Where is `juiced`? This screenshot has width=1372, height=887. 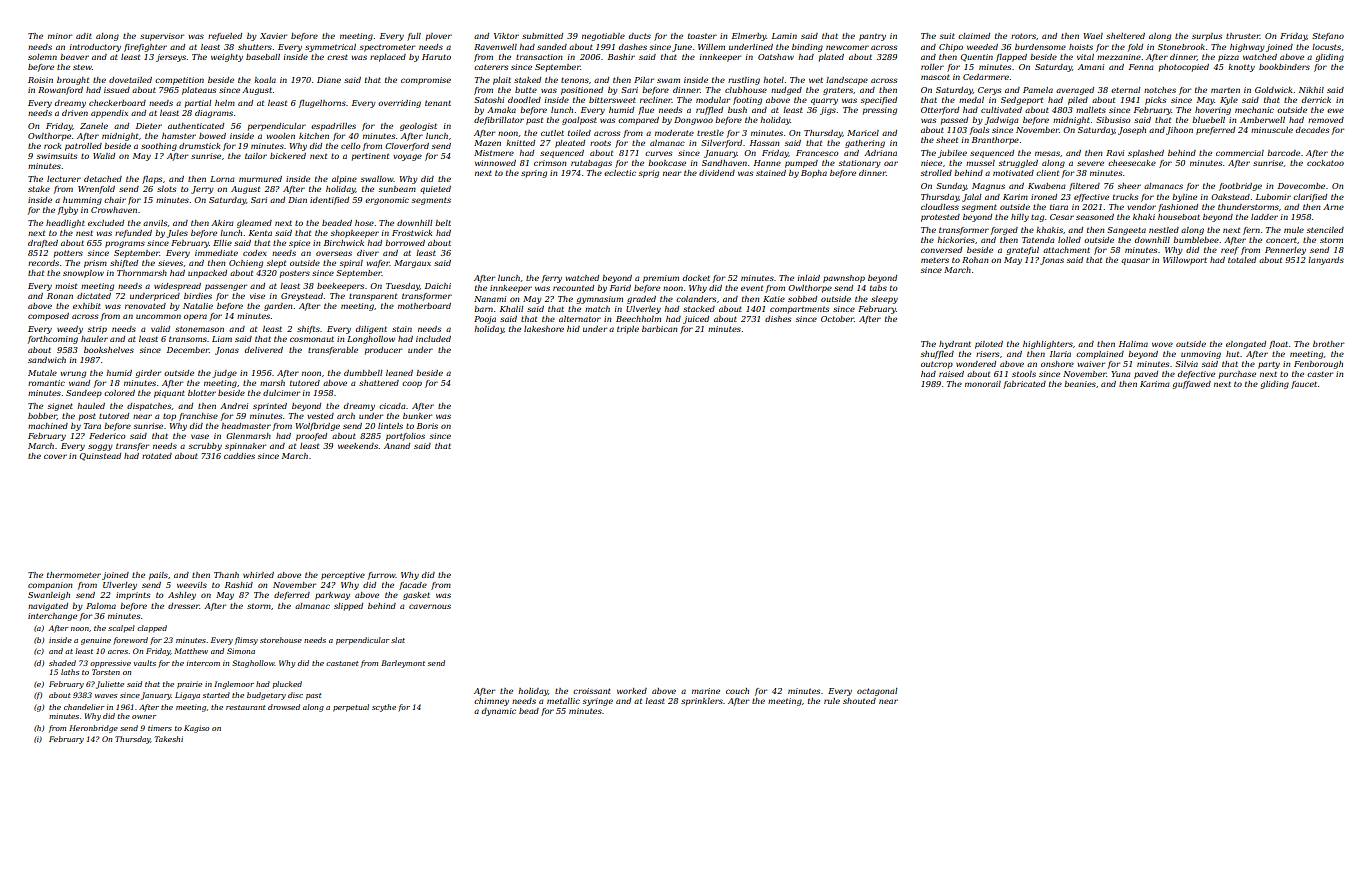 juiced is located at coordinates (696, 320).
